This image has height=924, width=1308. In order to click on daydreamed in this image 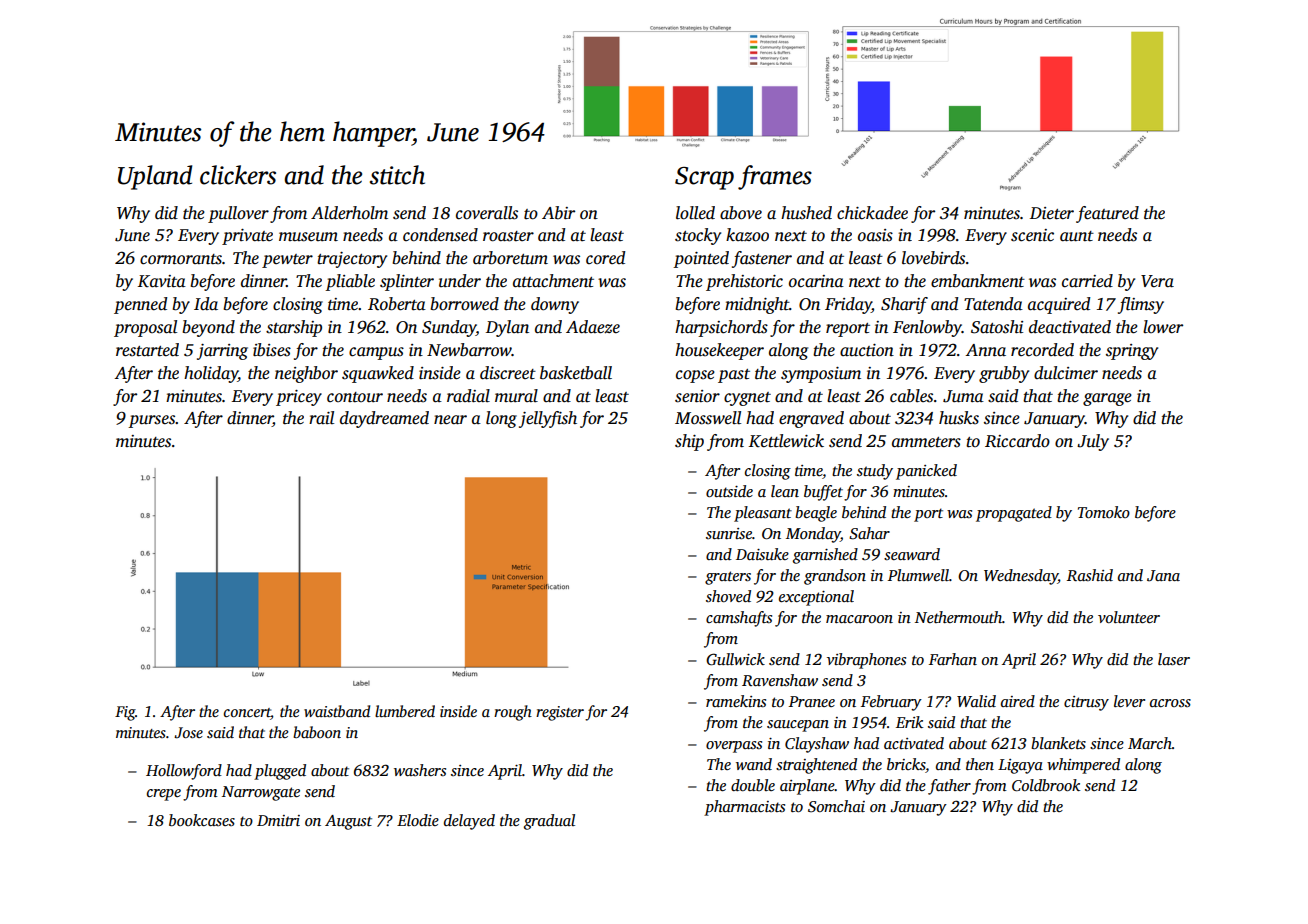, I will do `click(384, 419)`.
